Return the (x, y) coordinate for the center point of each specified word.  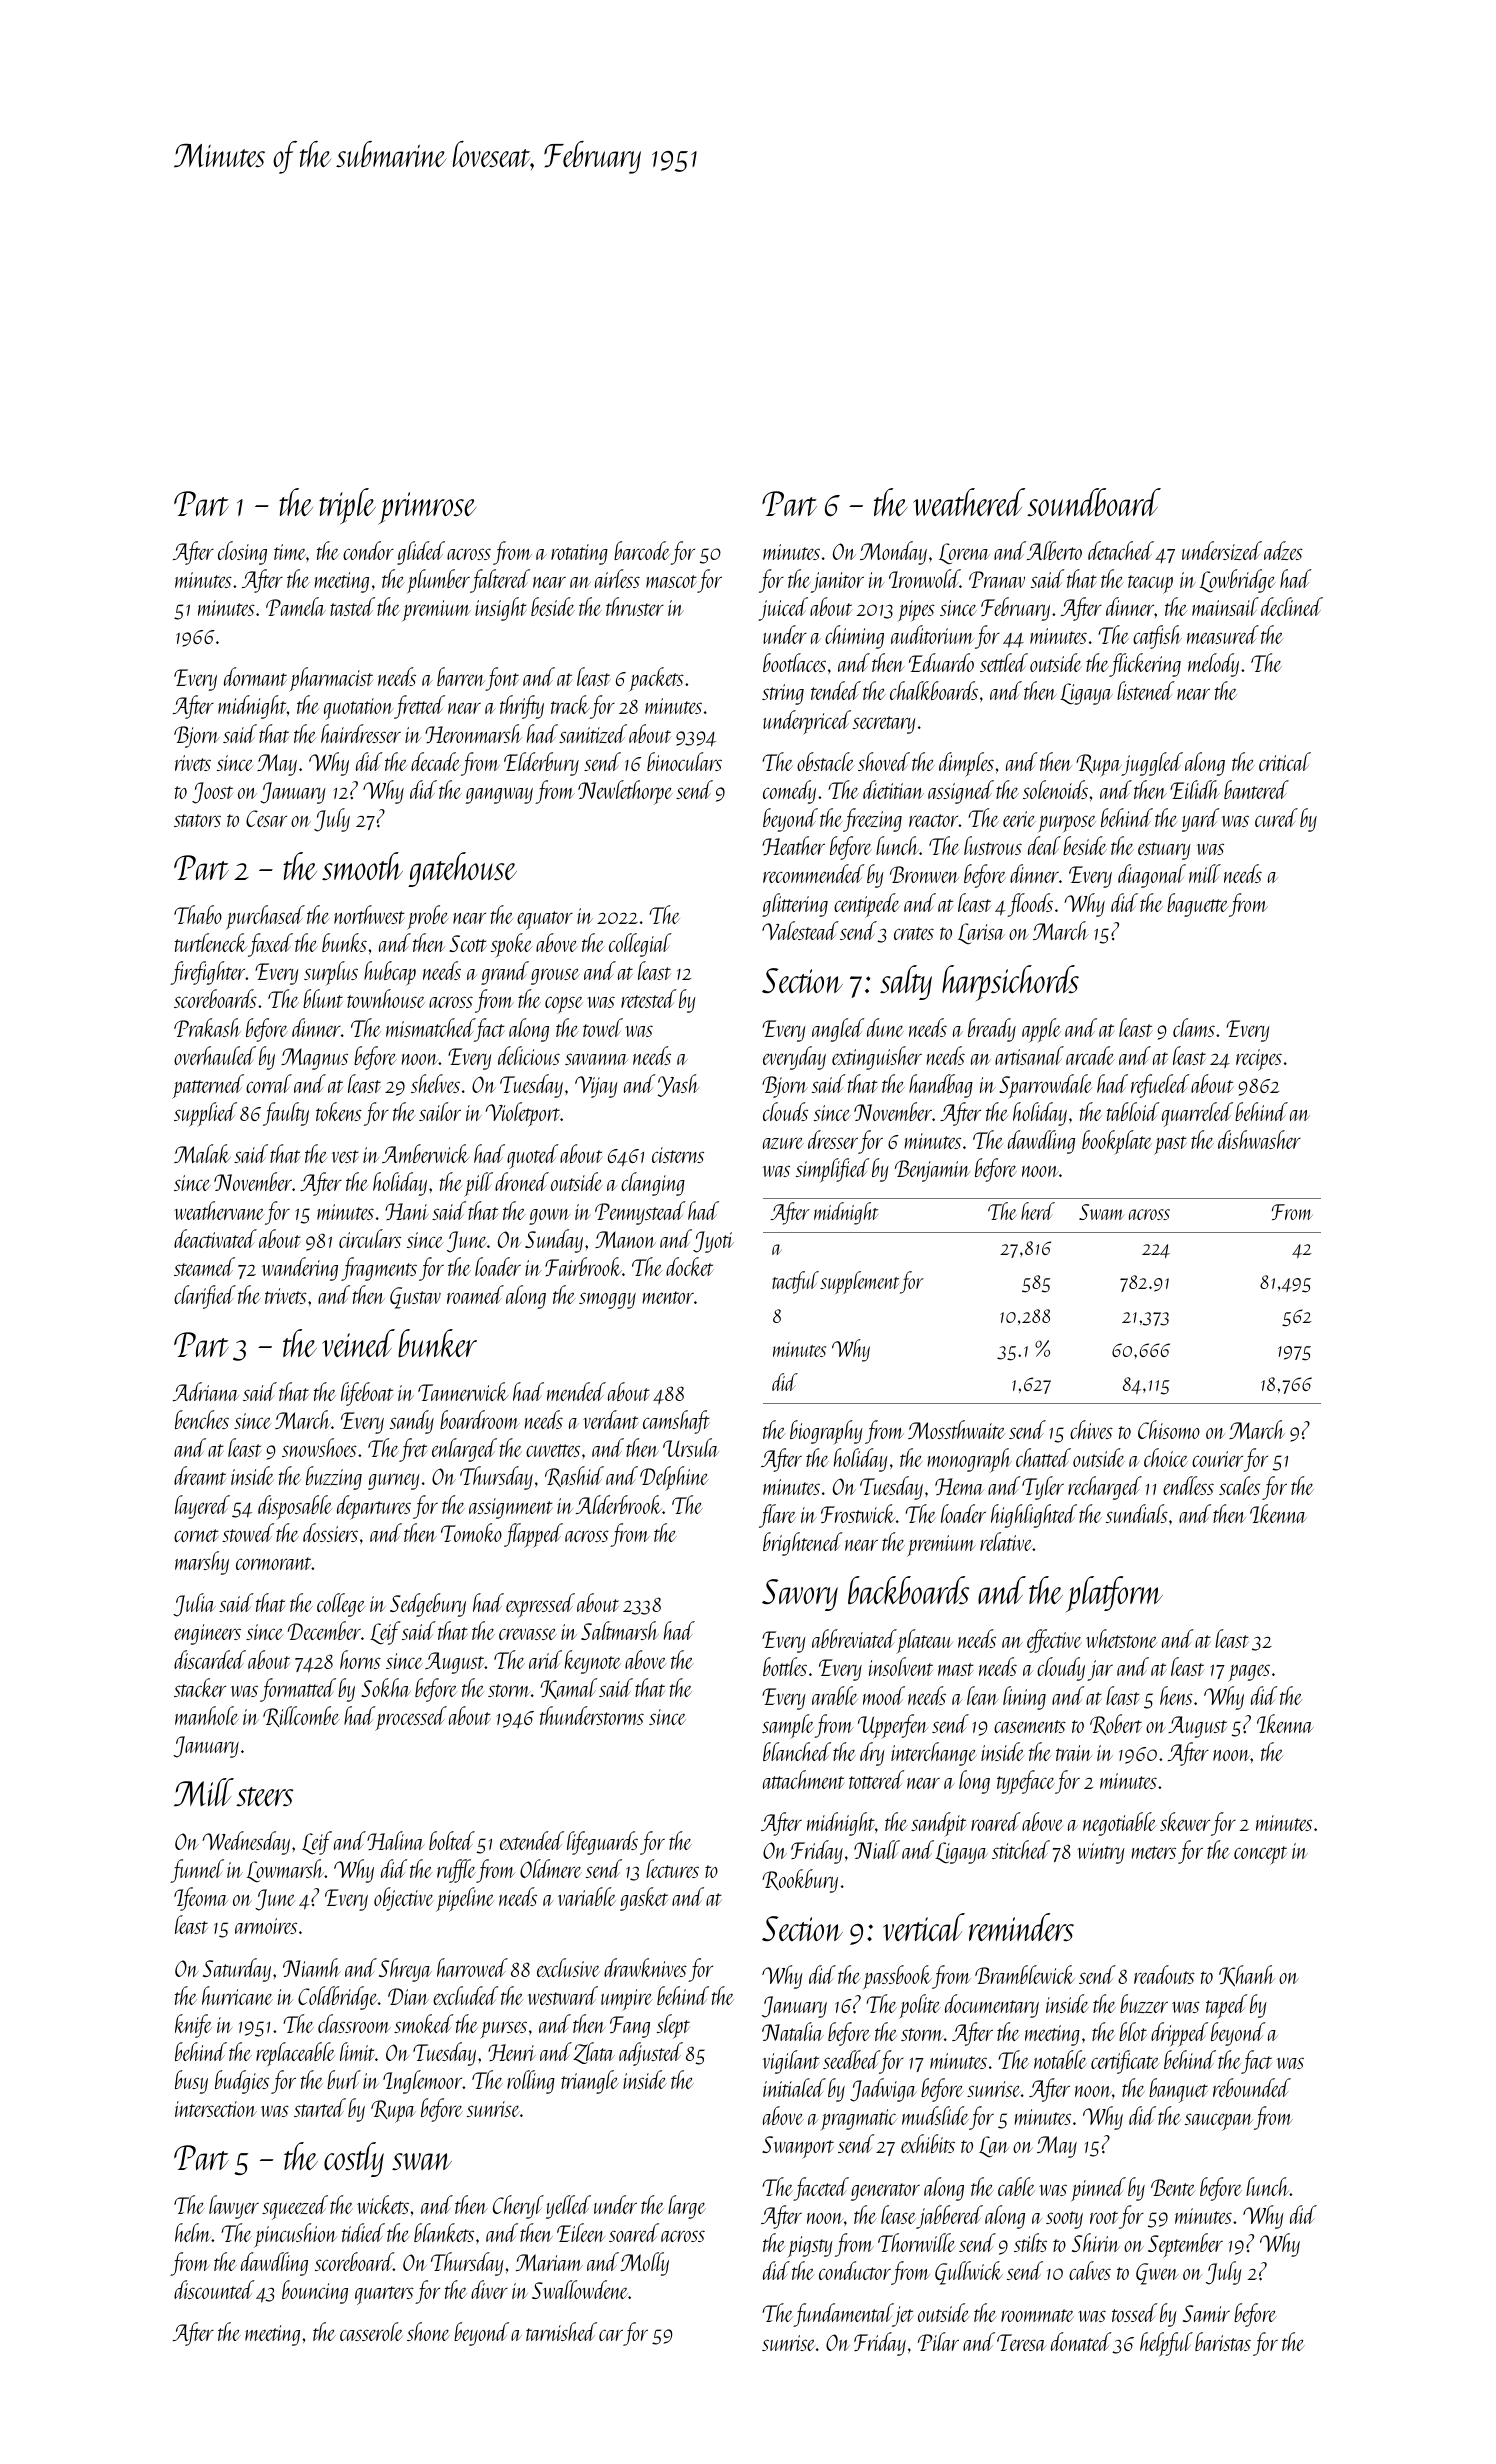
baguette (1197, 905)
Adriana (206, 1391)
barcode (642, 550)
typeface (1026, 1782)
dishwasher (1259, 1139)
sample (788, 1726)
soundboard (1094, 502)
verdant (611, 1419)
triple (347, 506)
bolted (452, 1840)
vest (344, 1156)
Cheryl (518, 2207)
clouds (785, 1111)
